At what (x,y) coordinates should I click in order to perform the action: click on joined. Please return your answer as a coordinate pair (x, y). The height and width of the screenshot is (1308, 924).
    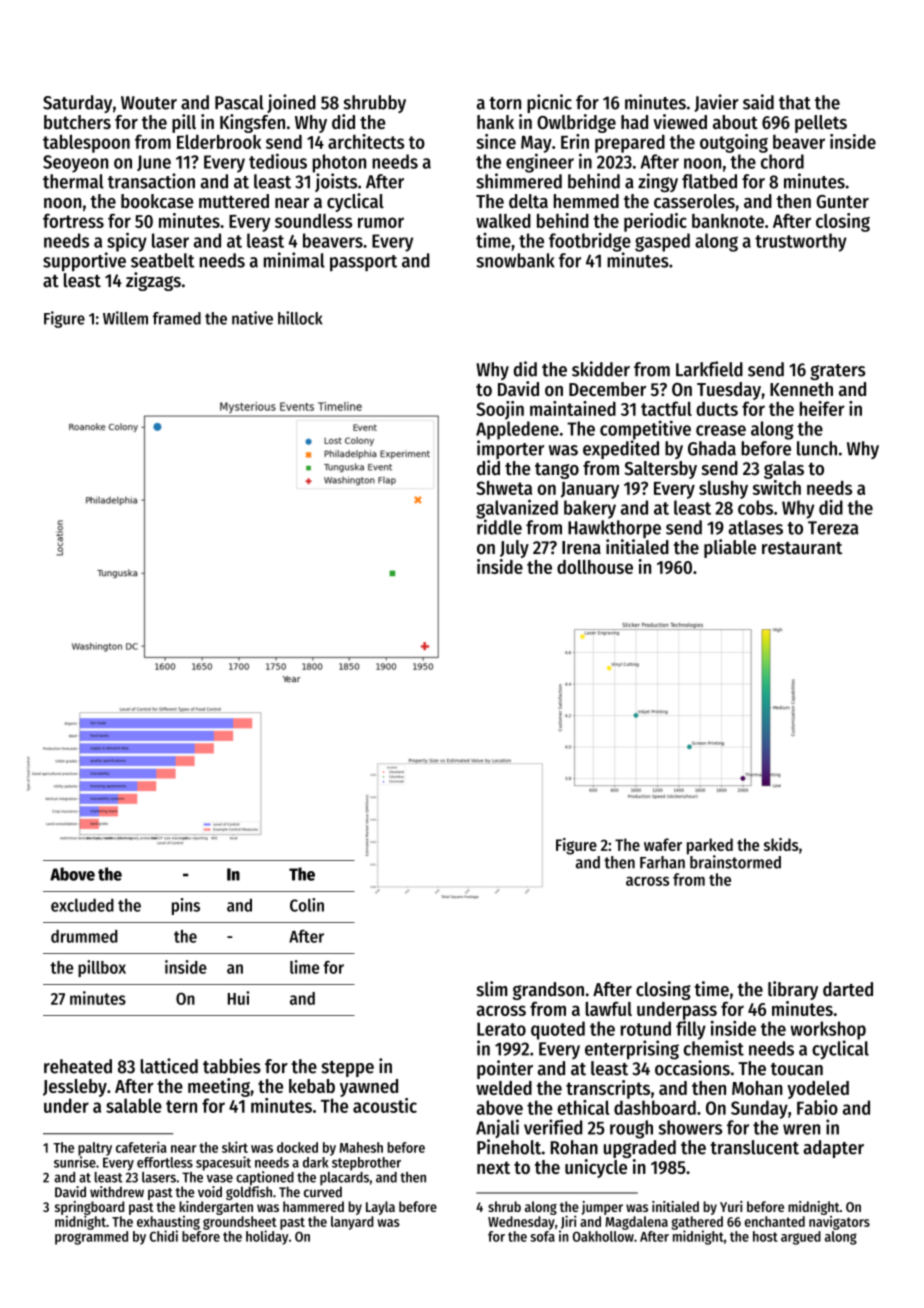
    Looking at the image, I should click on (291, 103).
